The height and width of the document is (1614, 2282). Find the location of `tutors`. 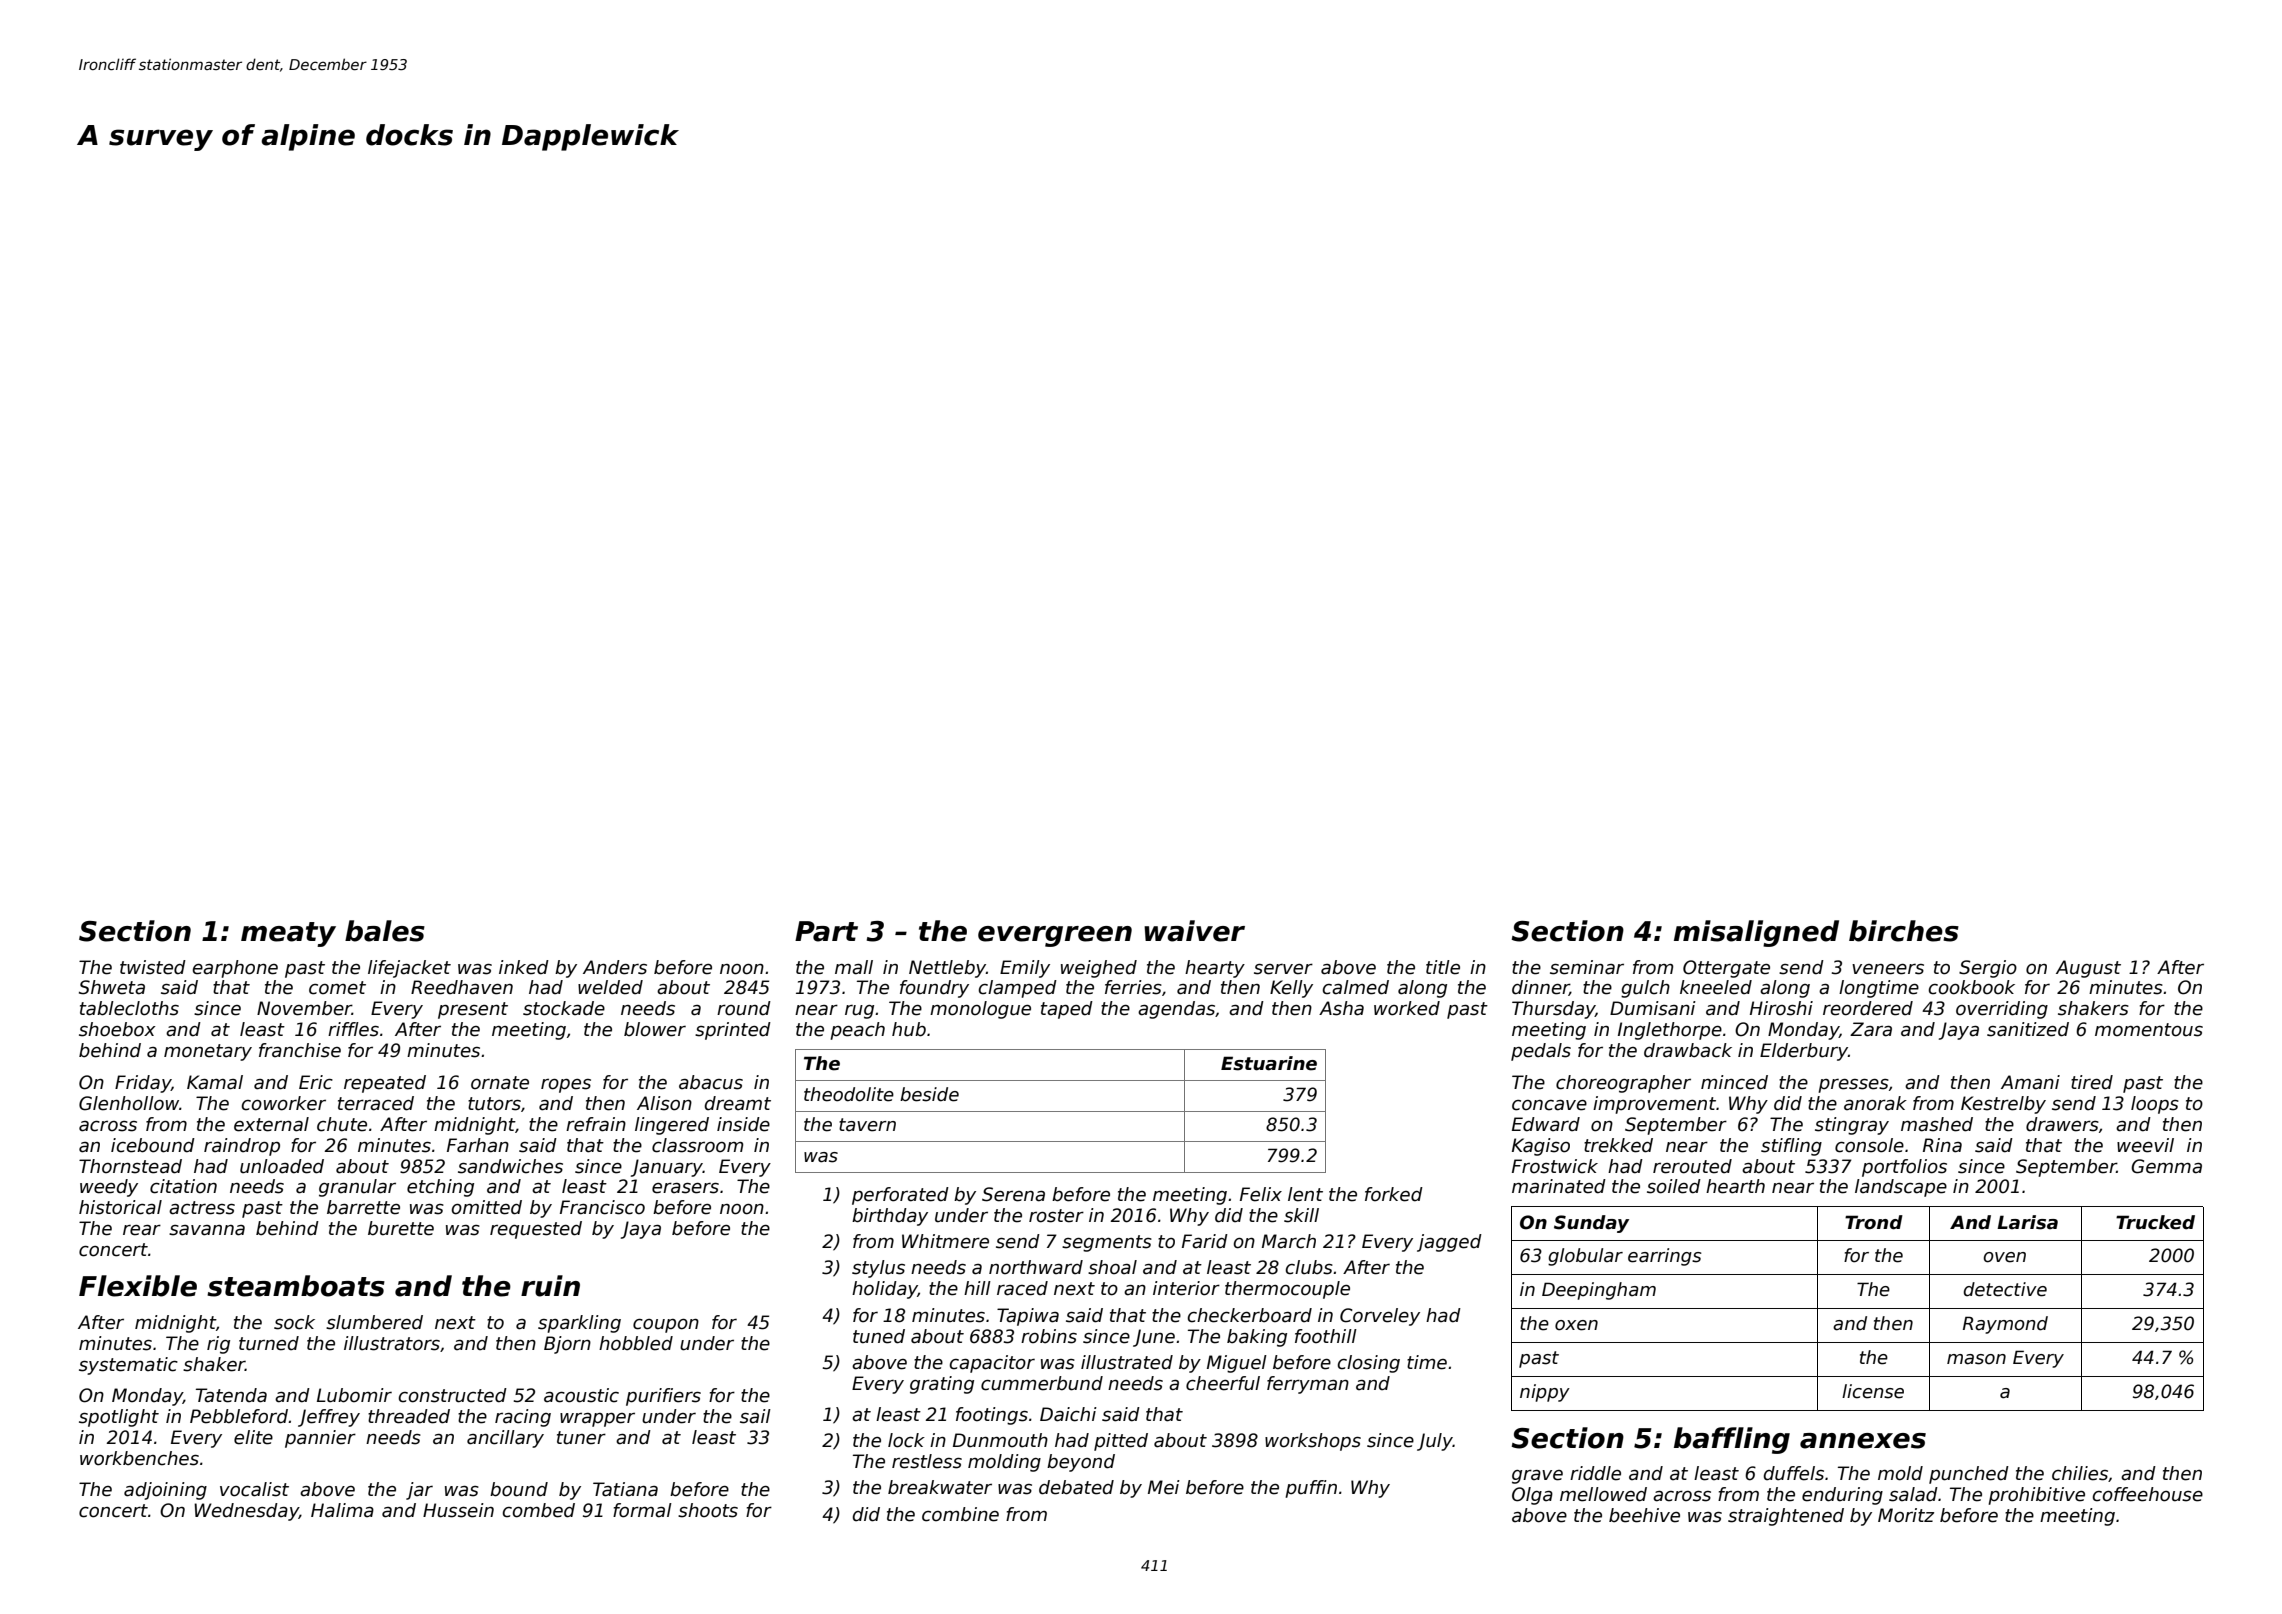

tutors is located at coordinates (494, 1104).
